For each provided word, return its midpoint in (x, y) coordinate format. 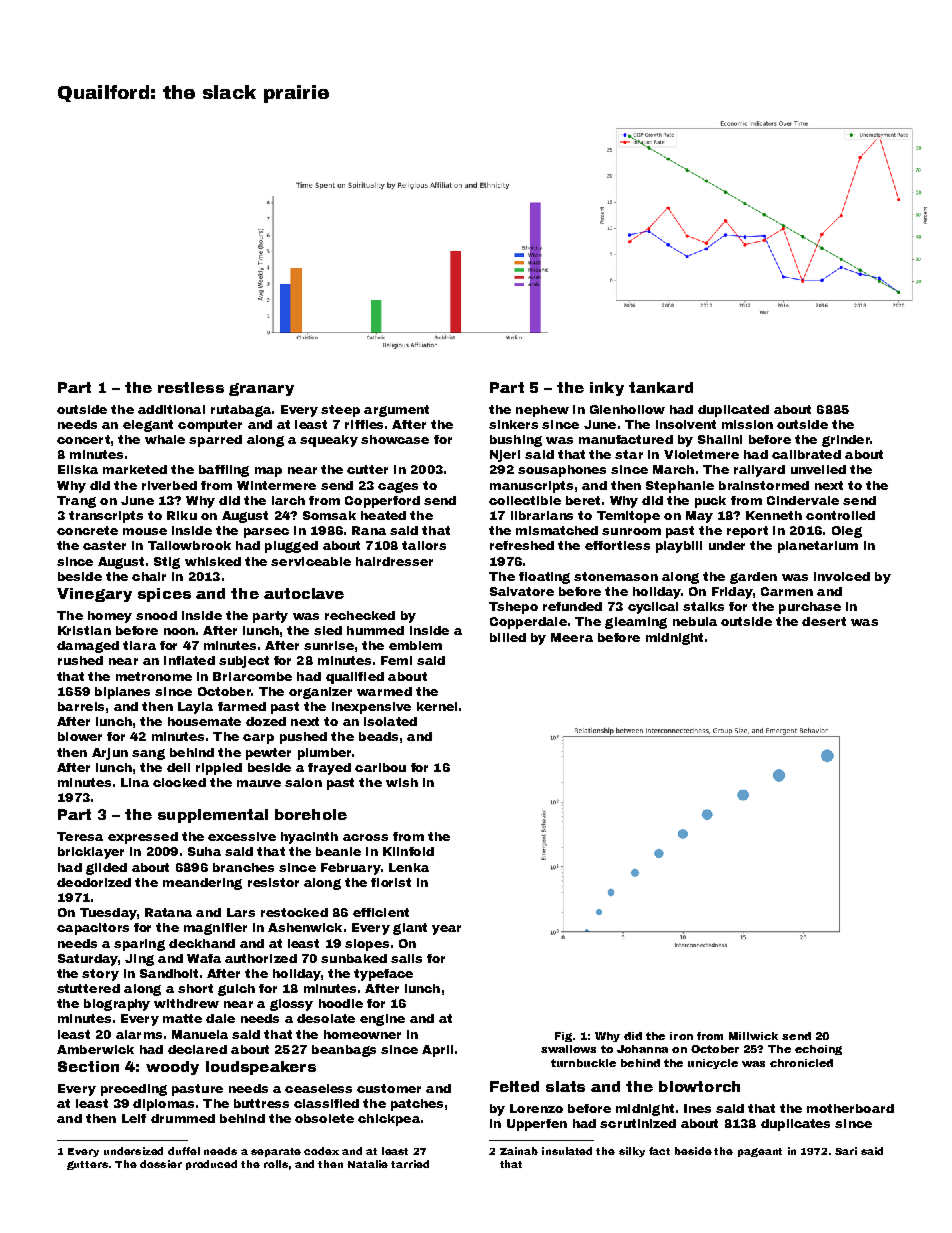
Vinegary (94, 595)
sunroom (631, 531)
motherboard (850, 1108)
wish (402, 782)
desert (824, 621)
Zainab (519, 1151)
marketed (135, 469)
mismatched (557, 530)
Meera (572, 637)
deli (178, 767)
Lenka (409, 867)
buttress (261, 1103)
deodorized (94, 882)
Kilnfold (408, 851)
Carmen (787, 591)
